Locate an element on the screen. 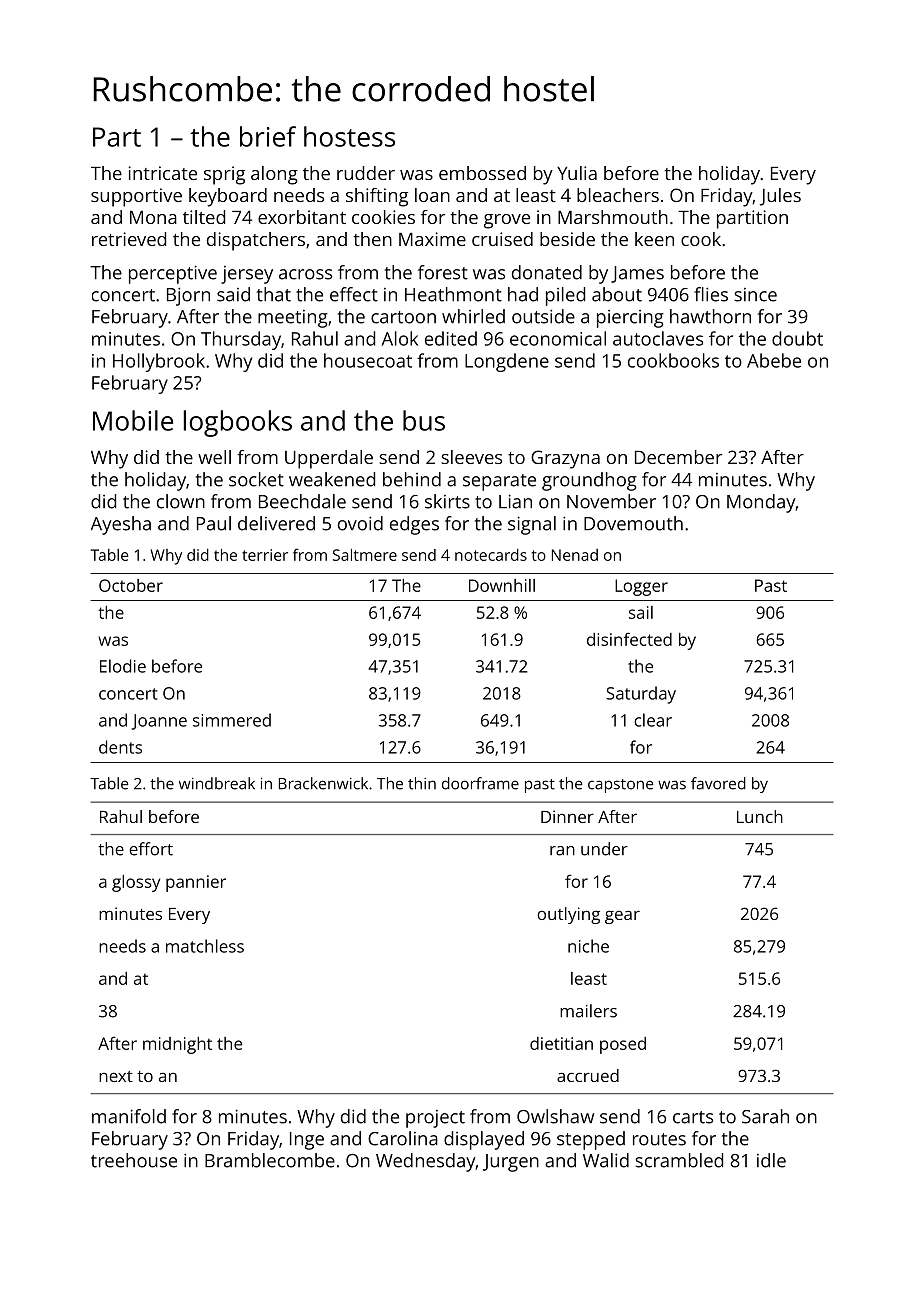 This screenshot has height=1314, width=924. sprig is located at coordinates (224, 175).
